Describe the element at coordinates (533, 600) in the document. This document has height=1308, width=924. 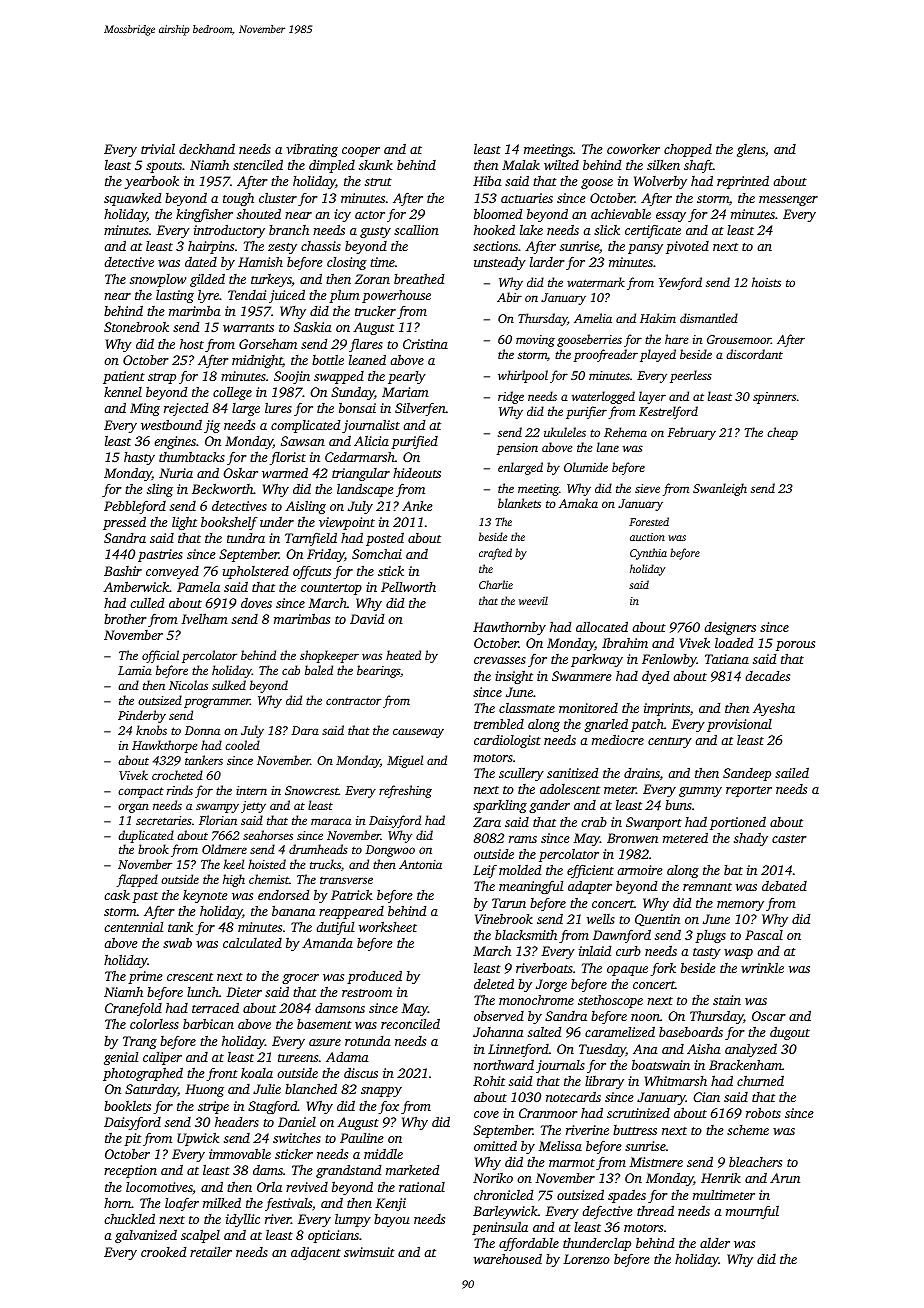
I see `weevil` at that location.
